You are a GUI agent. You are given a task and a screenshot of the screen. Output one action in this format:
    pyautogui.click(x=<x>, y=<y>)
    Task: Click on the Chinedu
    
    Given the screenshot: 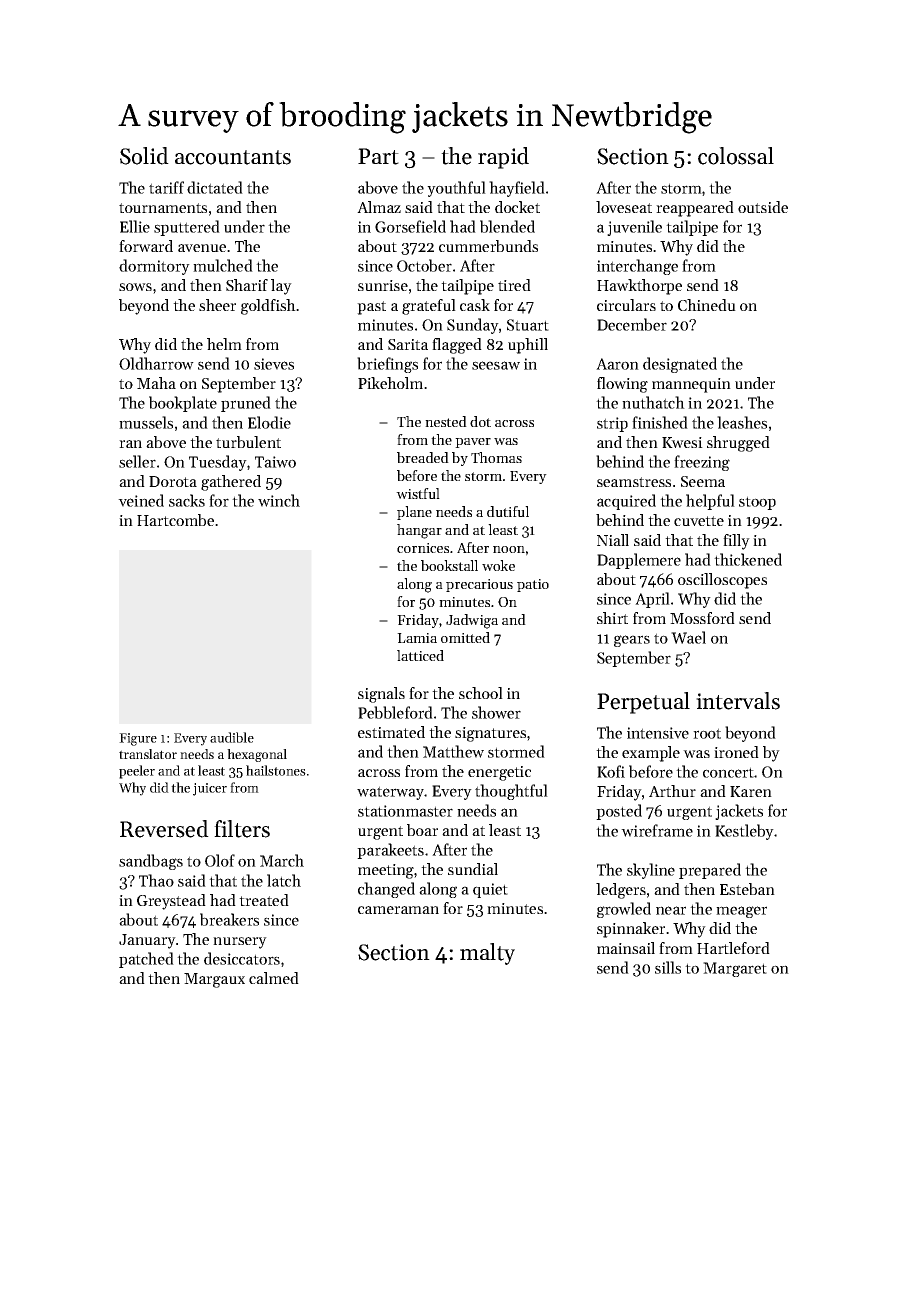 What is the action you would take?
    pyautogui.click(x=707, y=305)
